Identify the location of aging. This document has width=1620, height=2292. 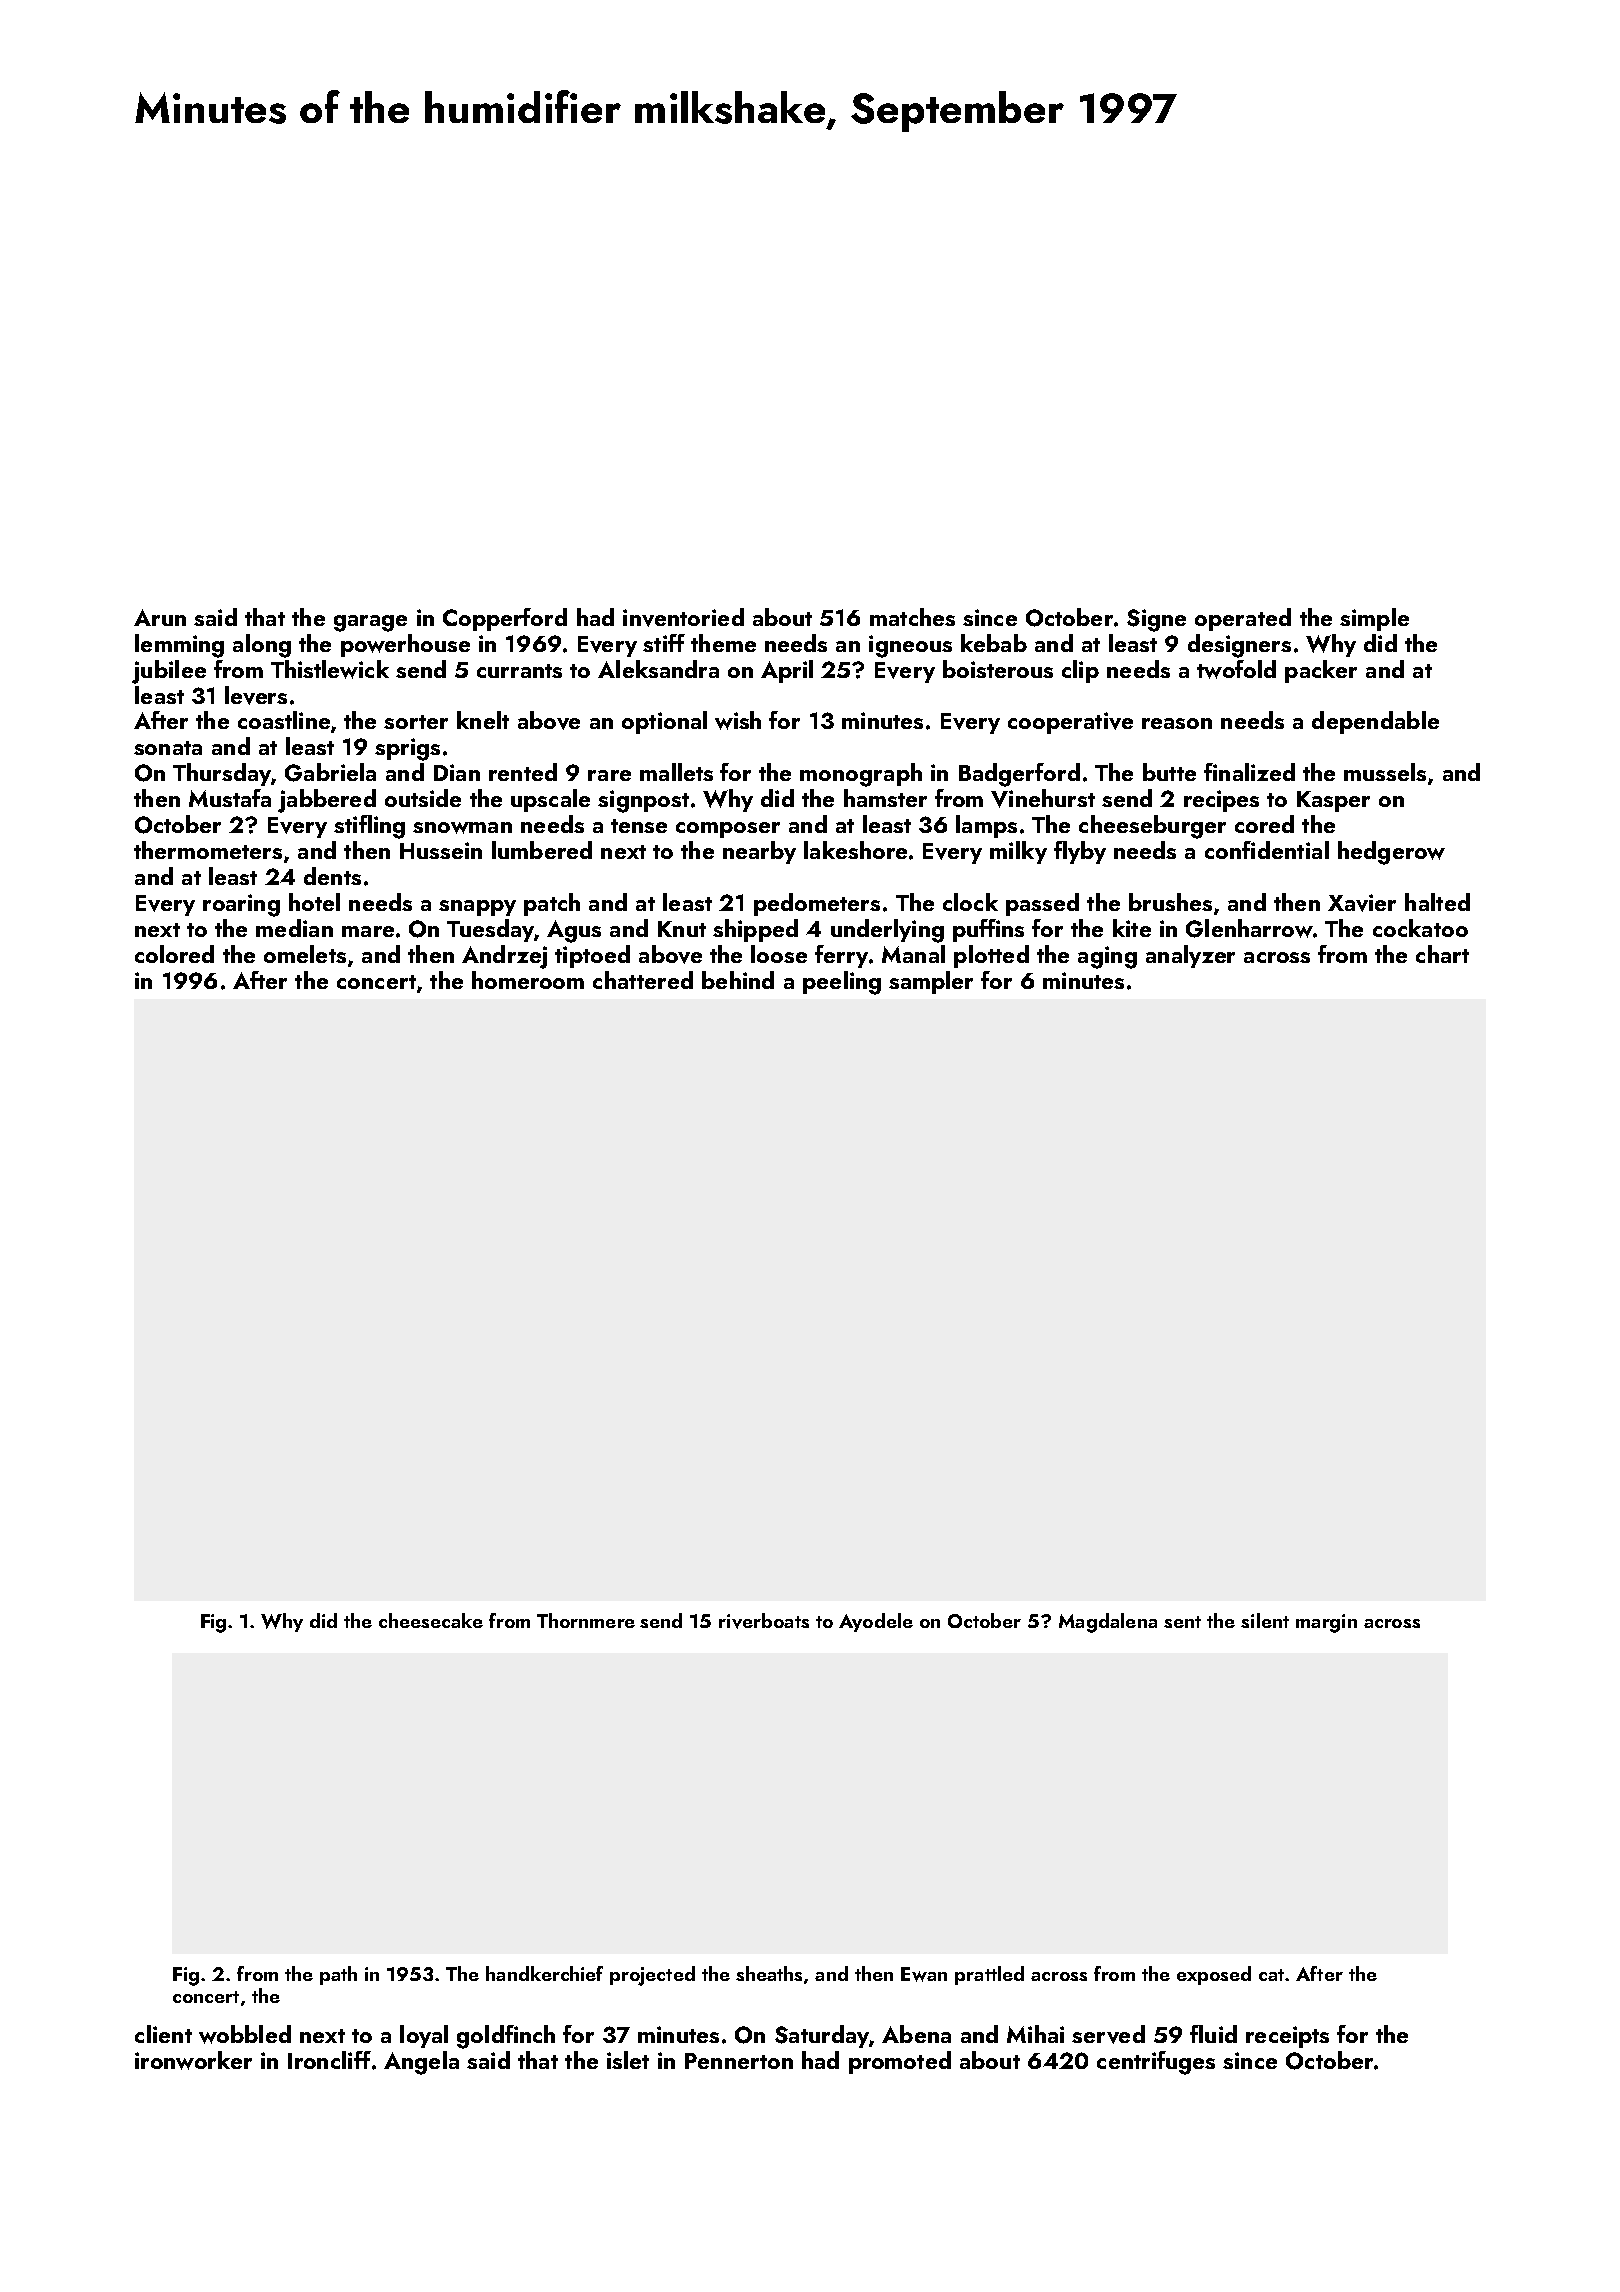
(1107, 957).
